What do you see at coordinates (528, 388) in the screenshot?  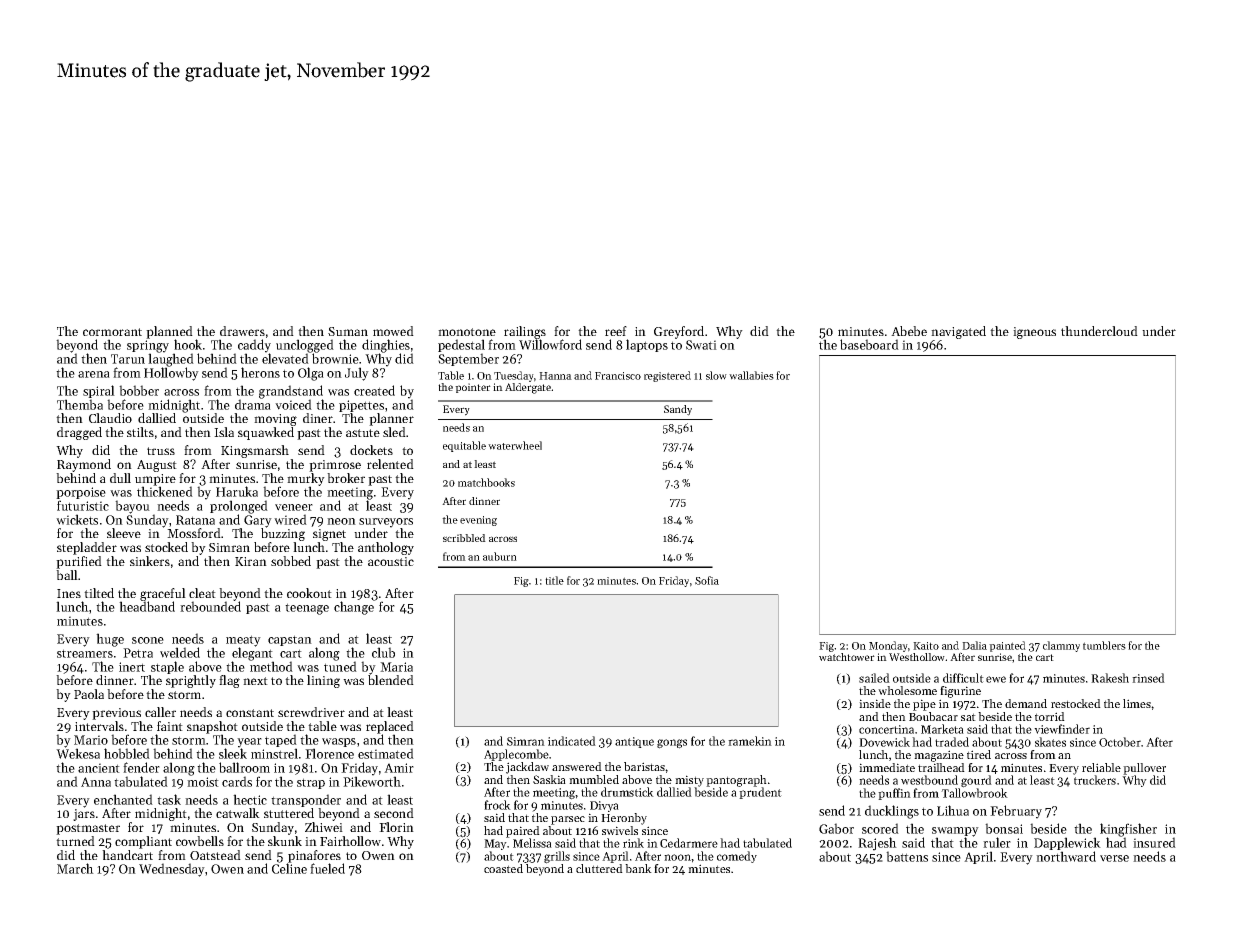 I see `Aldergate` at bounding box center [528, 388].
